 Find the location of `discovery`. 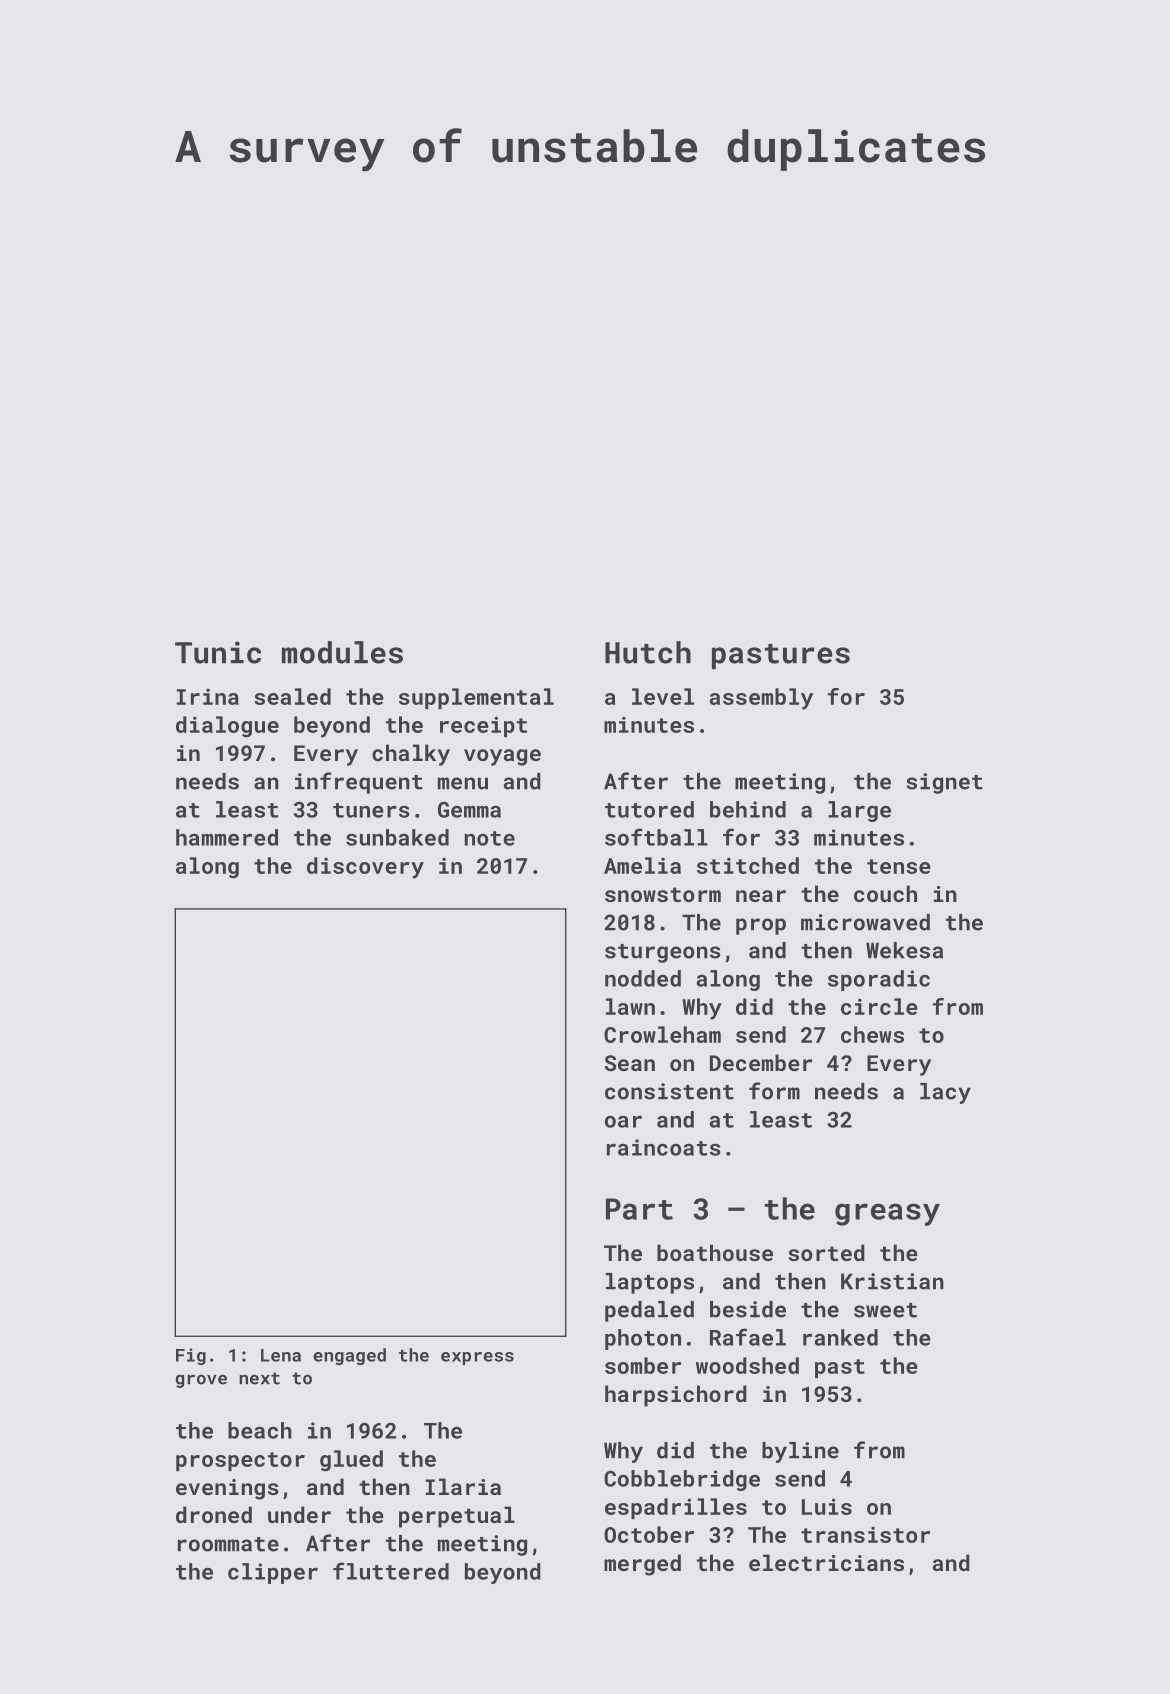

discovery is located at coordinates (365, 868).
